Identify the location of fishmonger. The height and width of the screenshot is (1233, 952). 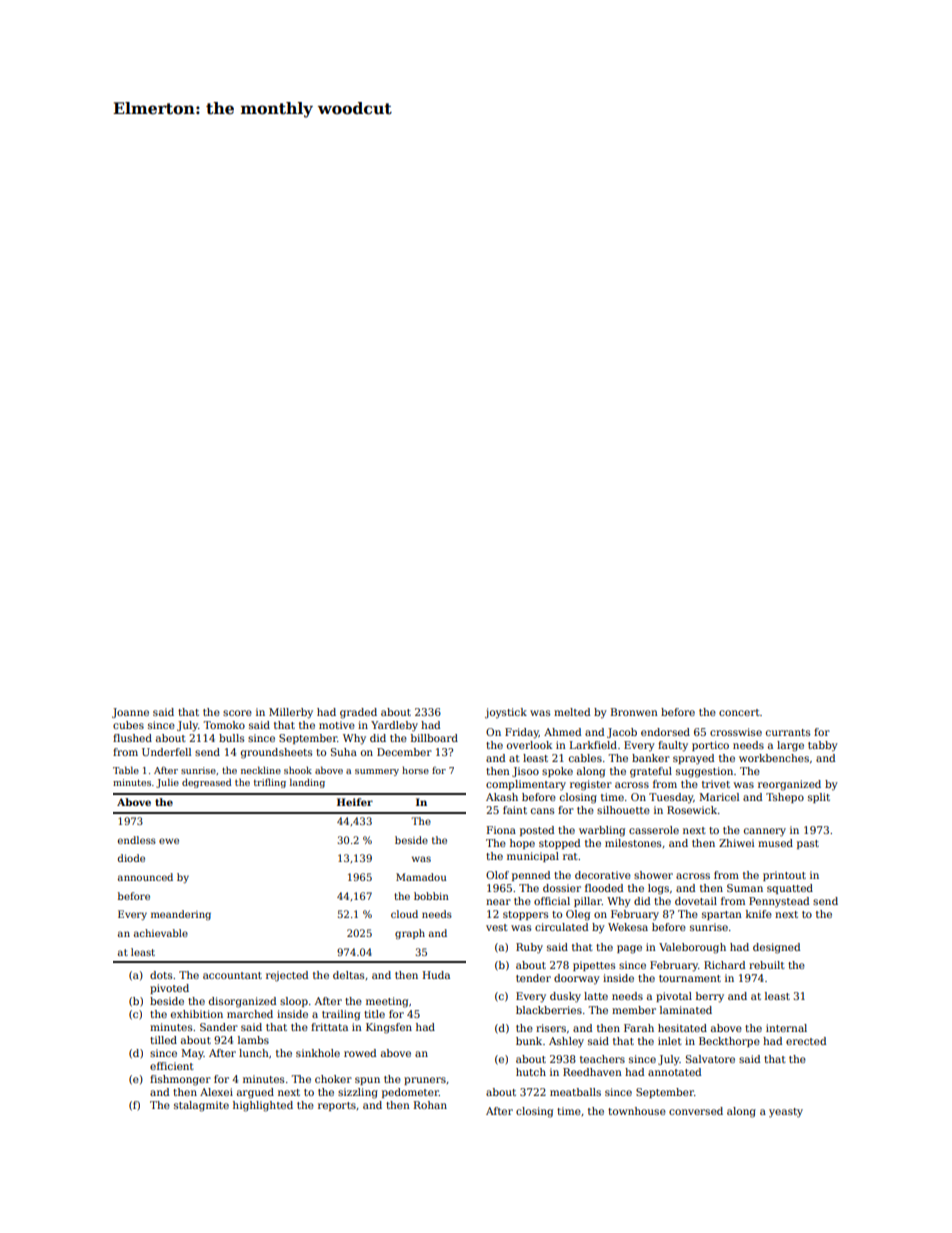
(180, 1080).
